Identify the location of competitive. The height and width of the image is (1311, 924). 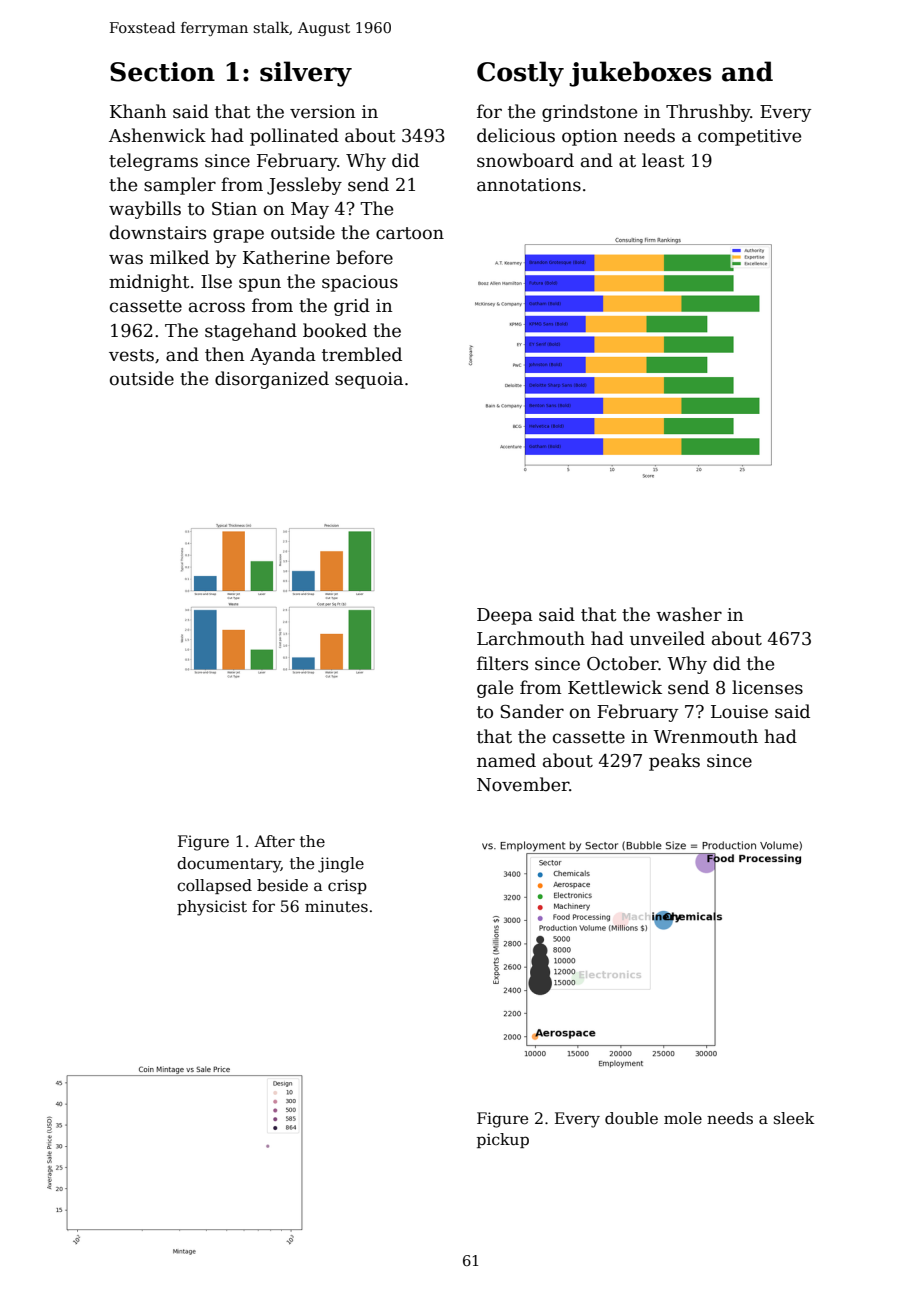
(749, 137).
